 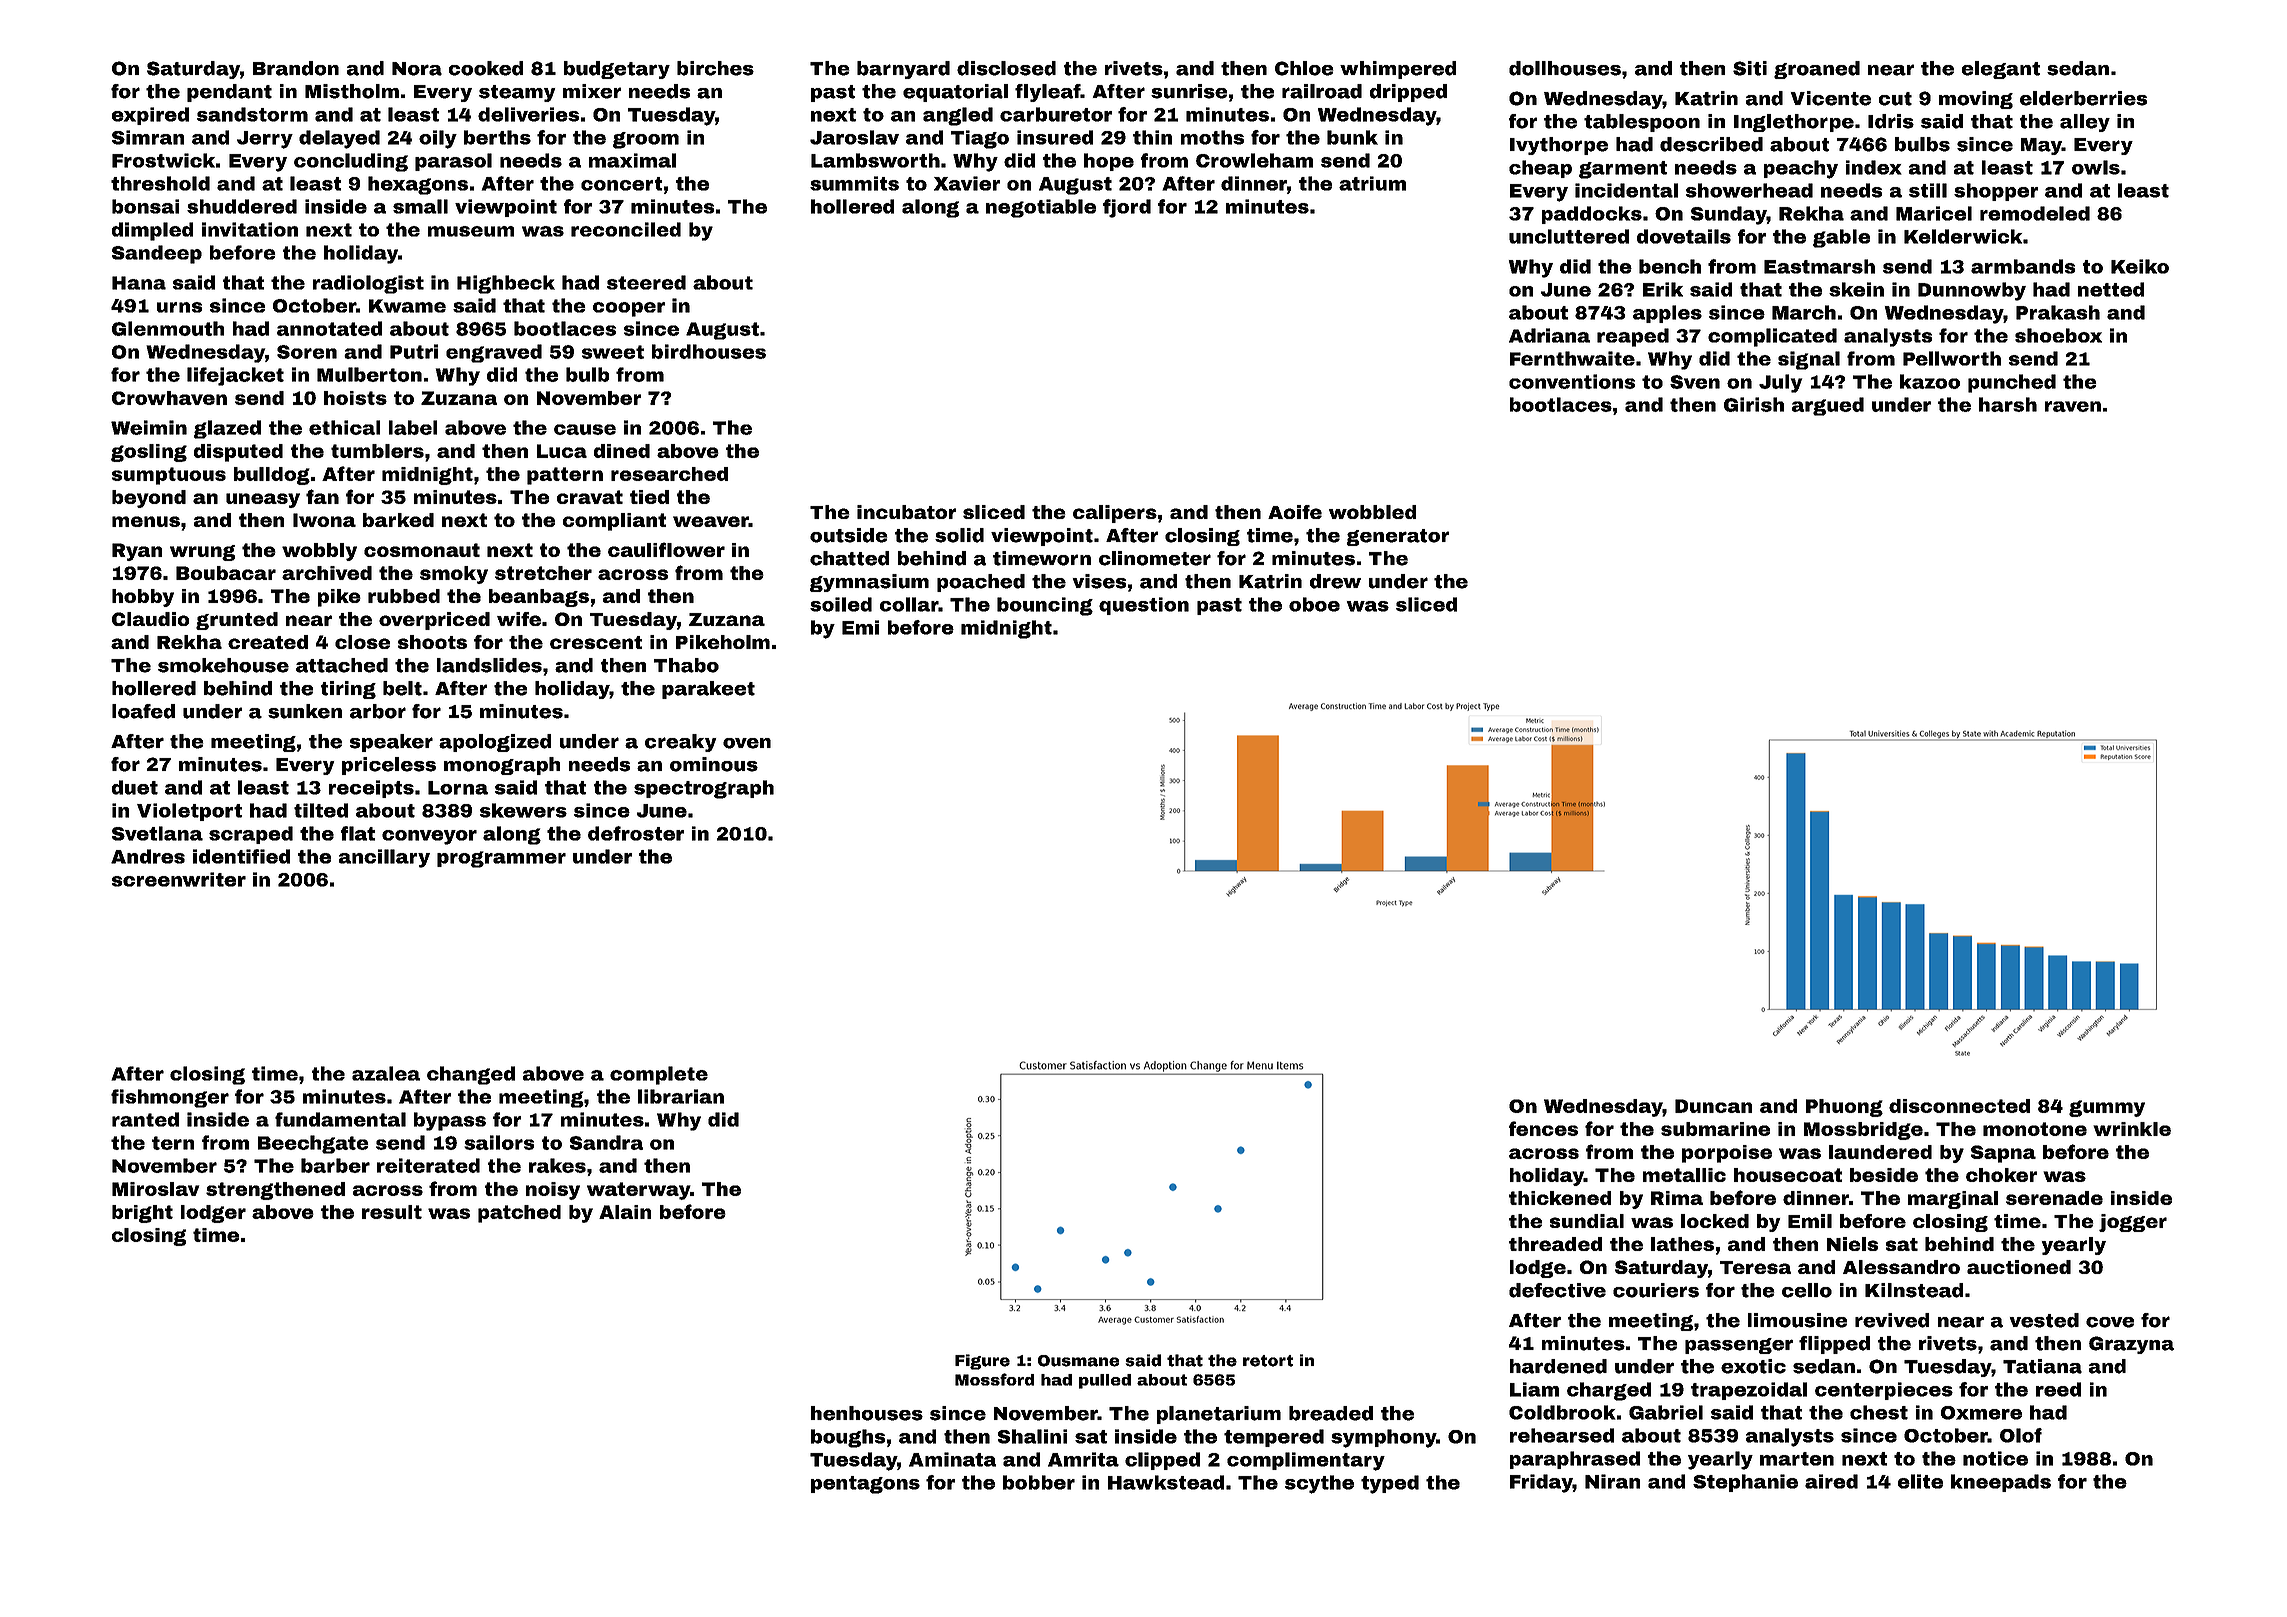 What do you see at coordinates (497, 137) in the image?
I see `berths` at bounding box center [497, 137].
